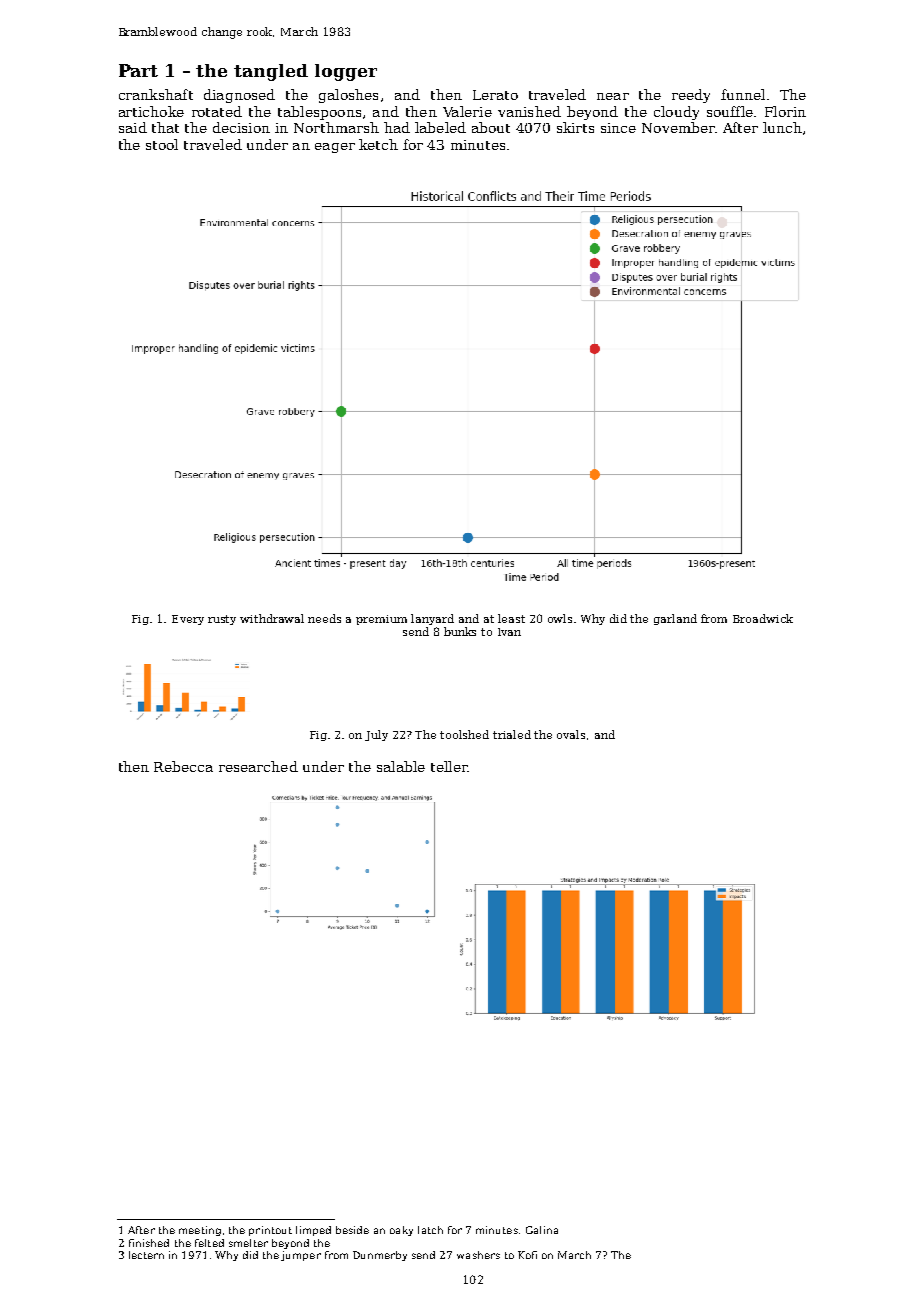 This screenshot has height=1308, width=924. Describe the element at coordinates (575, 127) in the screenshot. I see `skirts` at that location.
